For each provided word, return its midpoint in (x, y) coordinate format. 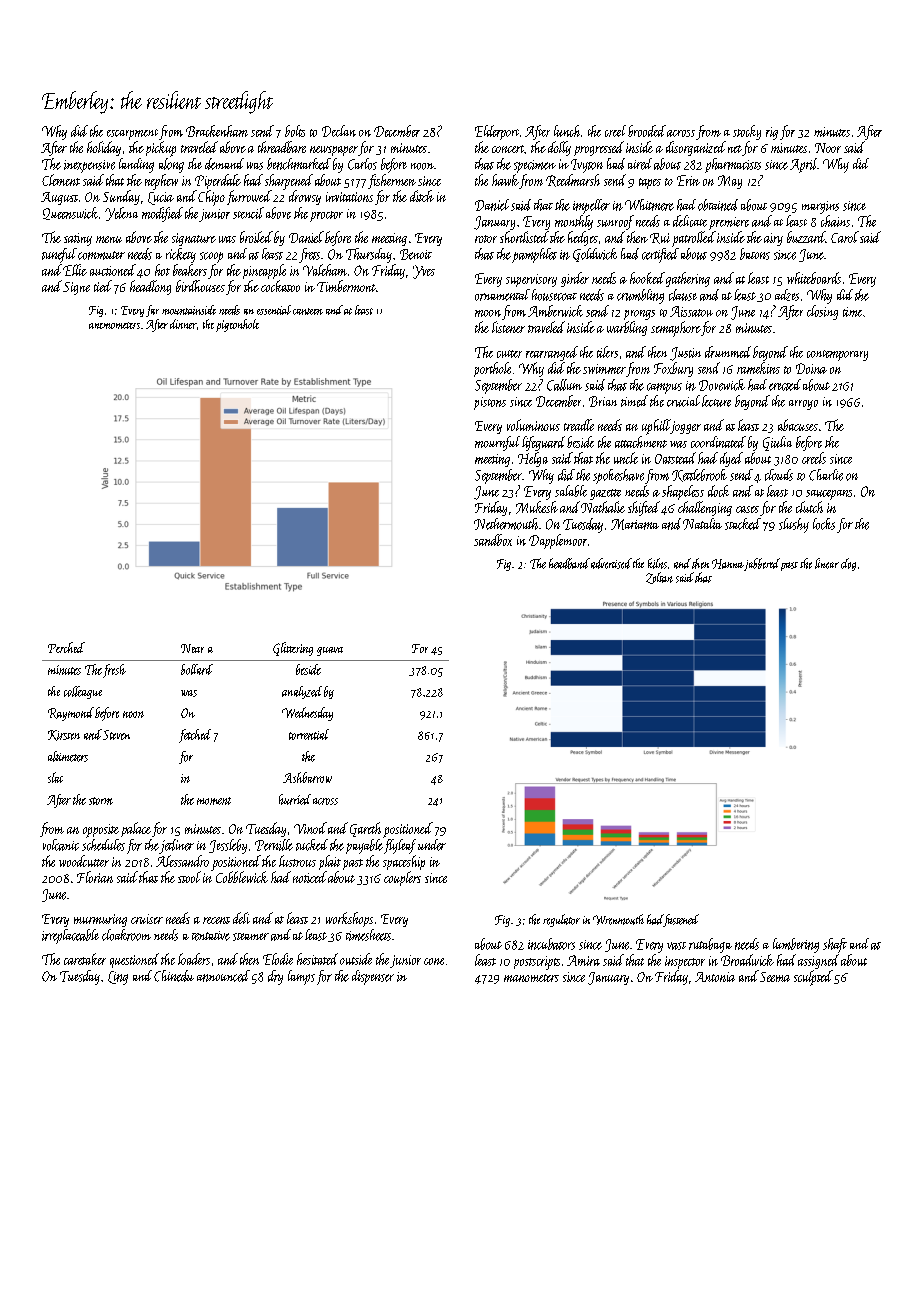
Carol (845, 237)
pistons (490, 403)
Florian (95, 877)
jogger (685, 426)
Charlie (826, 475)
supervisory (531, 280)
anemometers (114, 325)
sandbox (493, 540)
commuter (101, 255)
